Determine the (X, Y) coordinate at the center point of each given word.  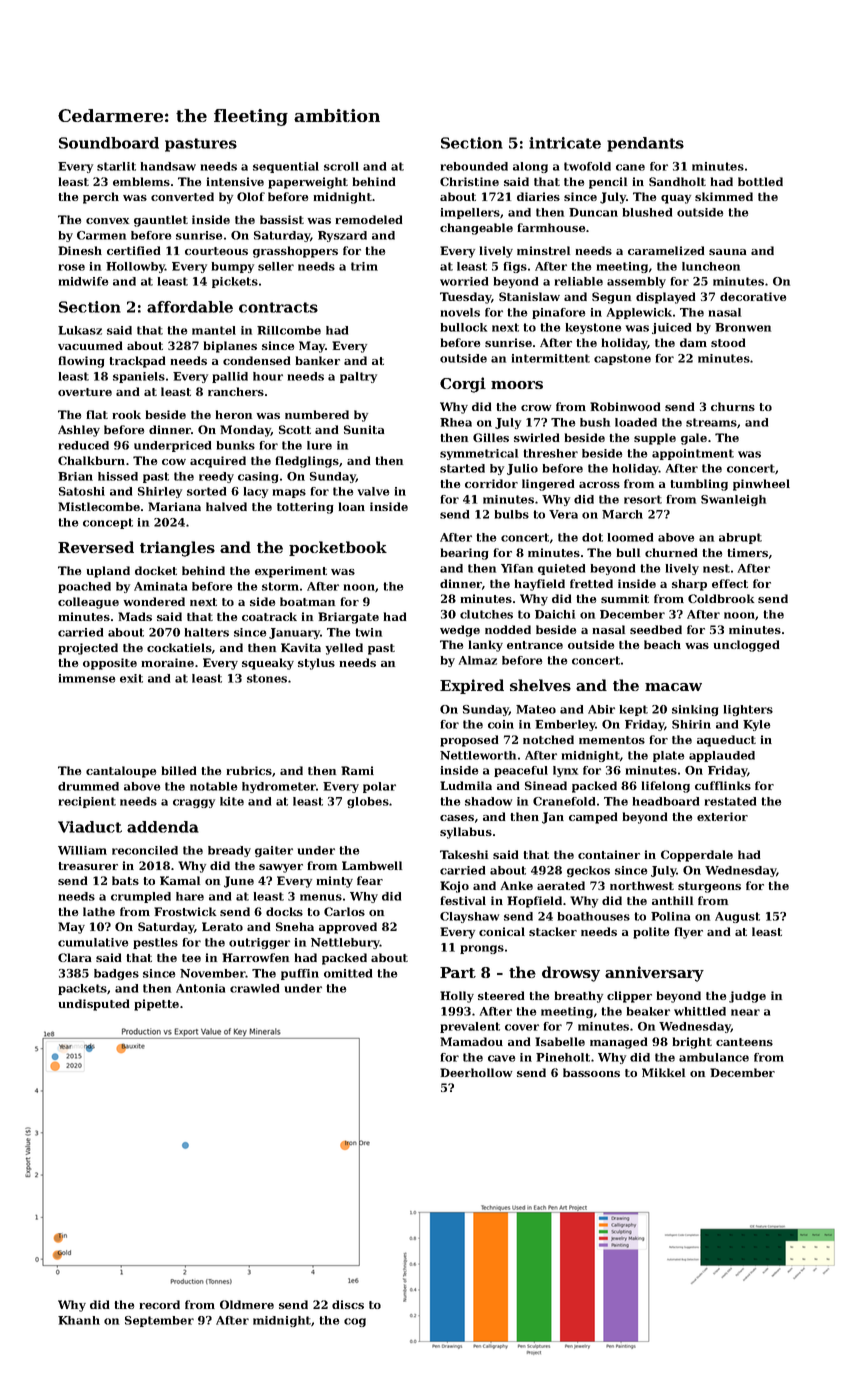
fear (370, 880)
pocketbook (338, 548)
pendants (645, 144)
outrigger (259, 943)
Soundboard (109, 143)
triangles (177, 549)
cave (501, 1058)
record (159, 1304)
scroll (341, 166)
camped (593, 818)
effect (730, 583)
